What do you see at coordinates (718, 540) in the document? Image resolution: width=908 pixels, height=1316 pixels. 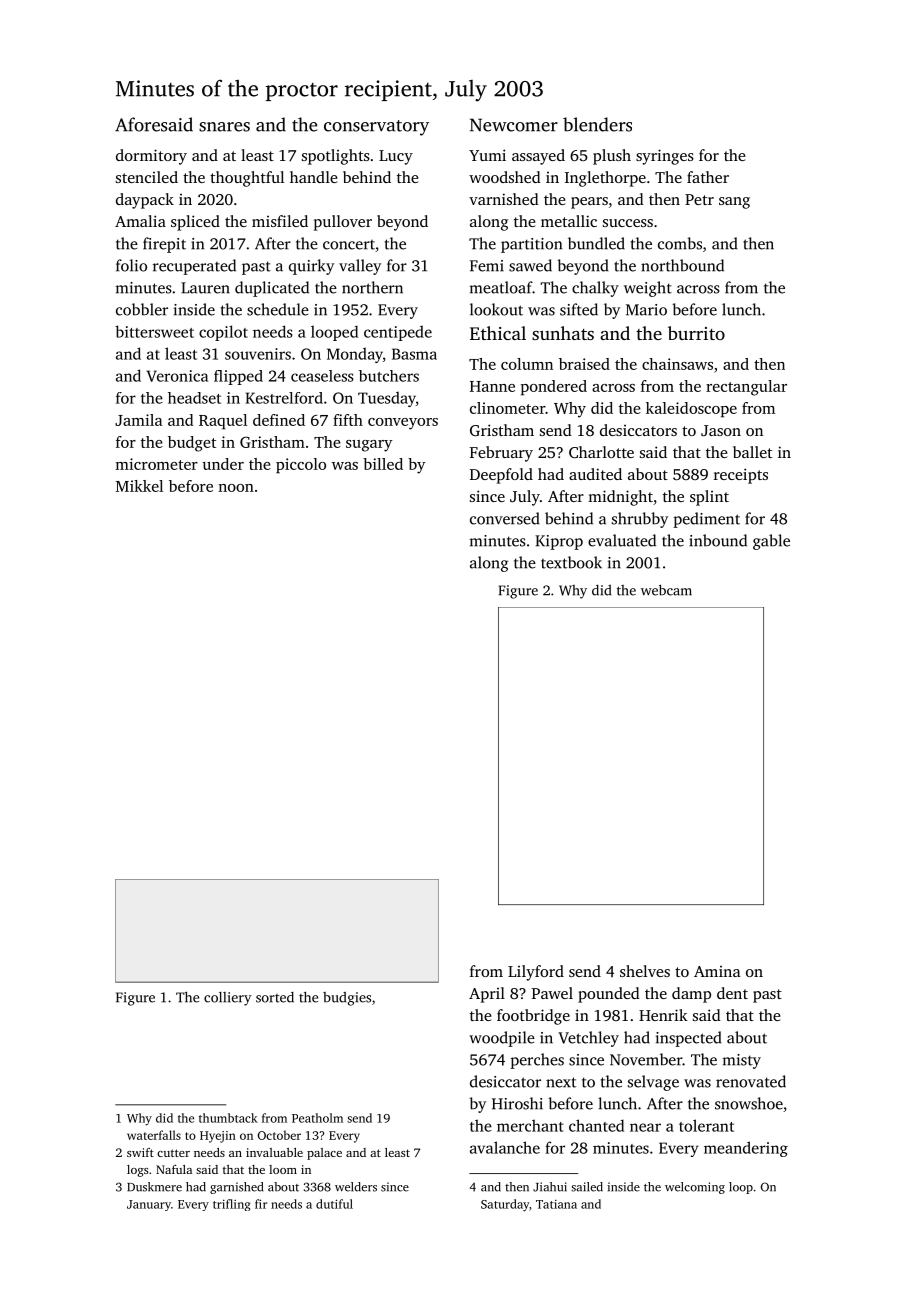 I see `inbound` at bounding box center [718, 540].
